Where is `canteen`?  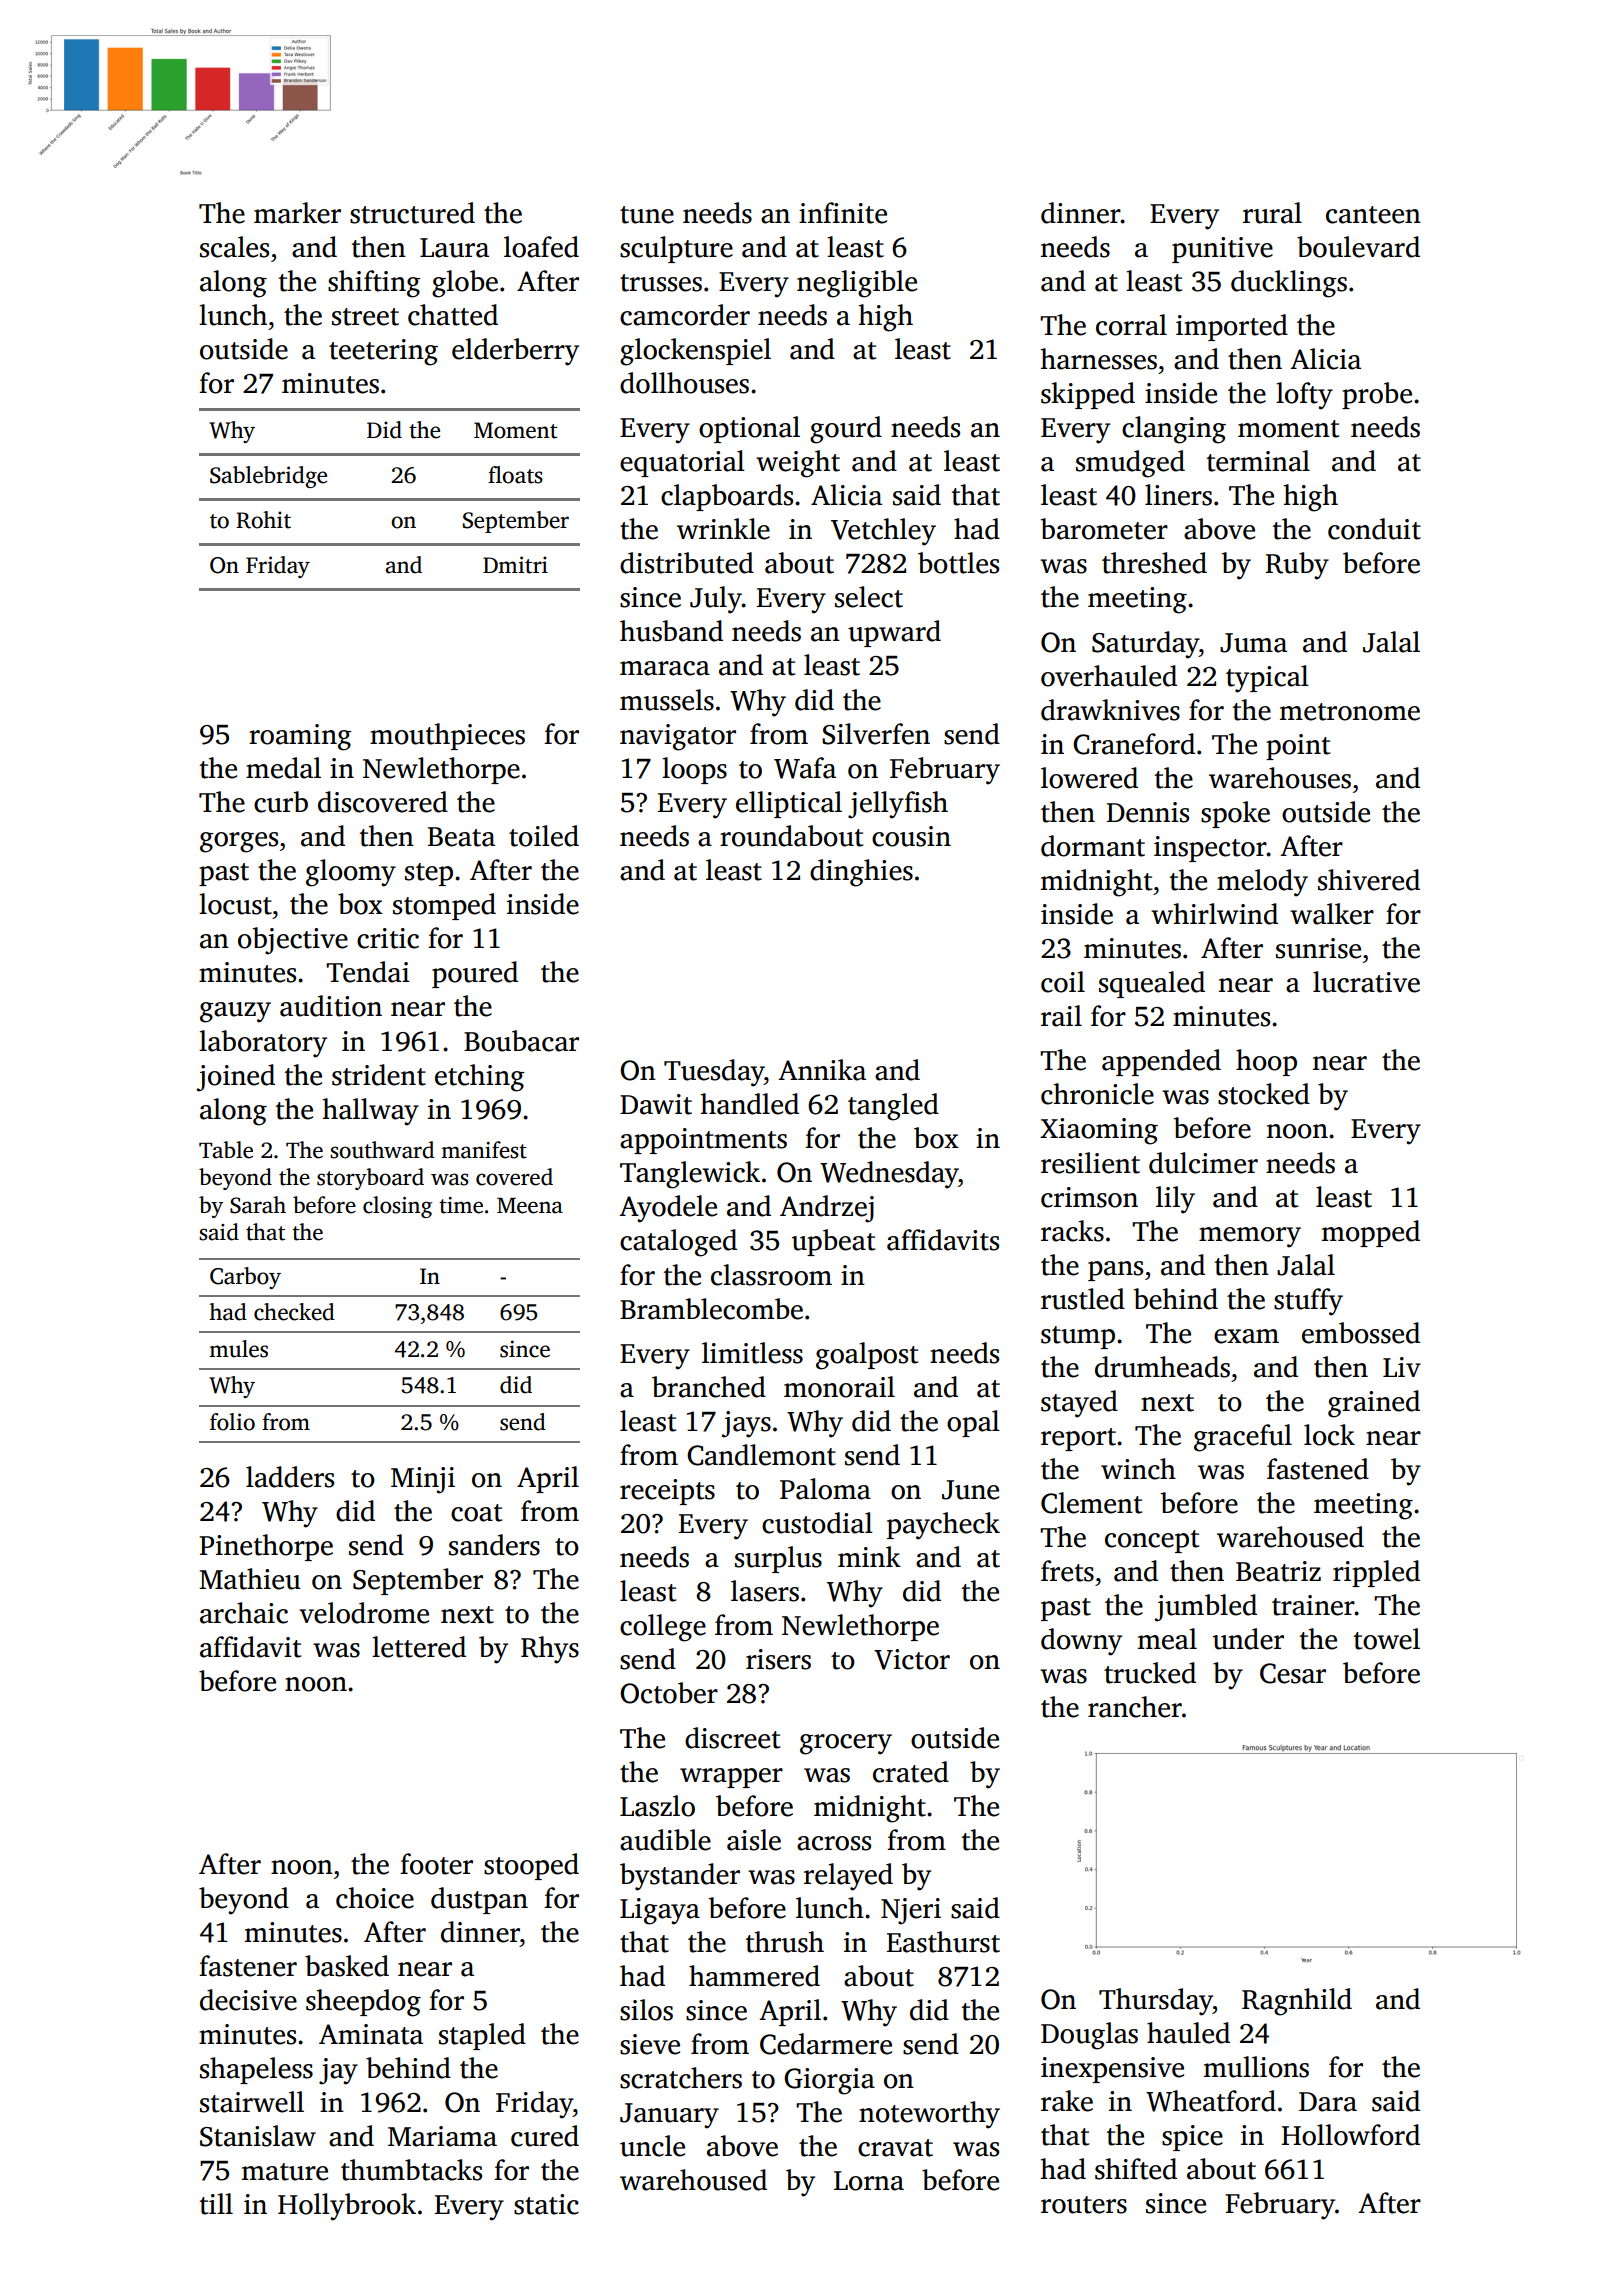
canteen is located at coordinates (1373, 215).
